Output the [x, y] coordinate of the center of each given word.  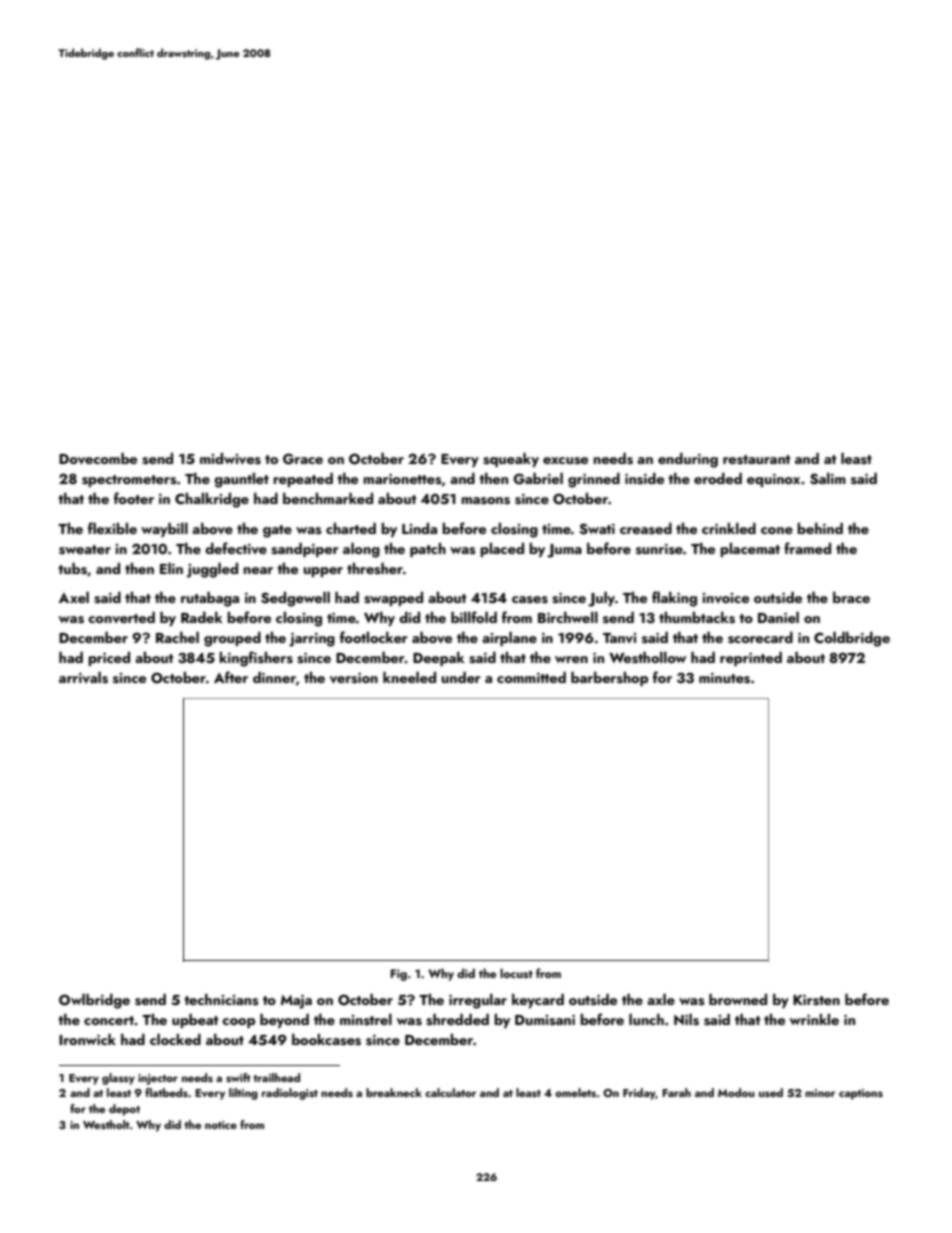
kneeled [409, 677]
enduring [688, 460]
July [601, 599]
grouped [232, 639]
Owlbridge [94, 1001]
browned [738, 999]
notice [221, 1125]
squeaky [511, 459]
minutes [724, 678]
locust [516, 973]
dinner [274, 677]
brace [851, 597]
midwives [230, 459]
